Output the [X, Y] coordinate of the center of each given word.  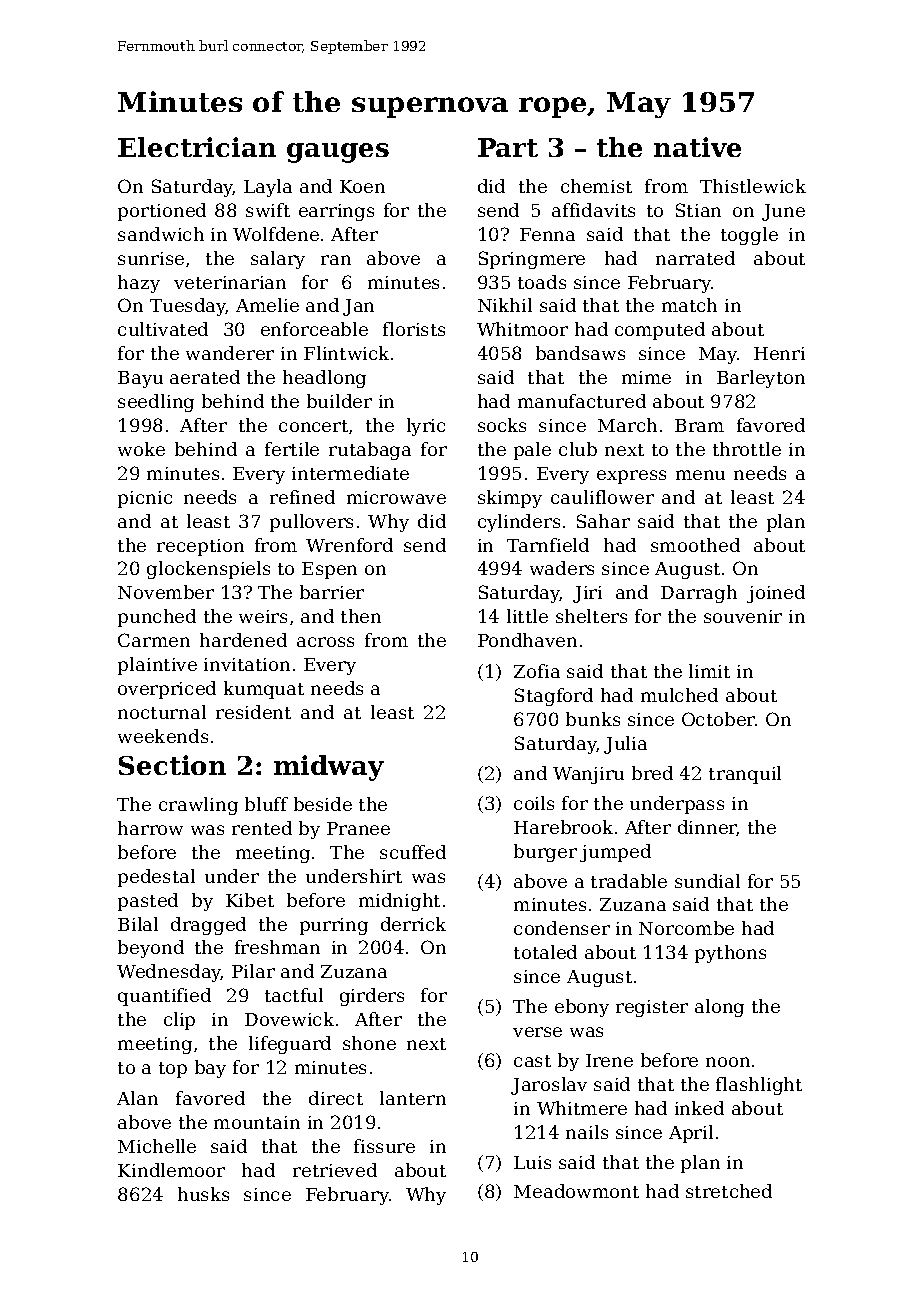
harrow [150, 828]
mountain [257, 1122]
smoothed [695, 545]
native [697, 147]
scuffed [413, 852]
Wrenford [349, 545]
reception [200, 547]
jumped [615, 853]
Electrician [197, 147]
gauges [338, 153]
